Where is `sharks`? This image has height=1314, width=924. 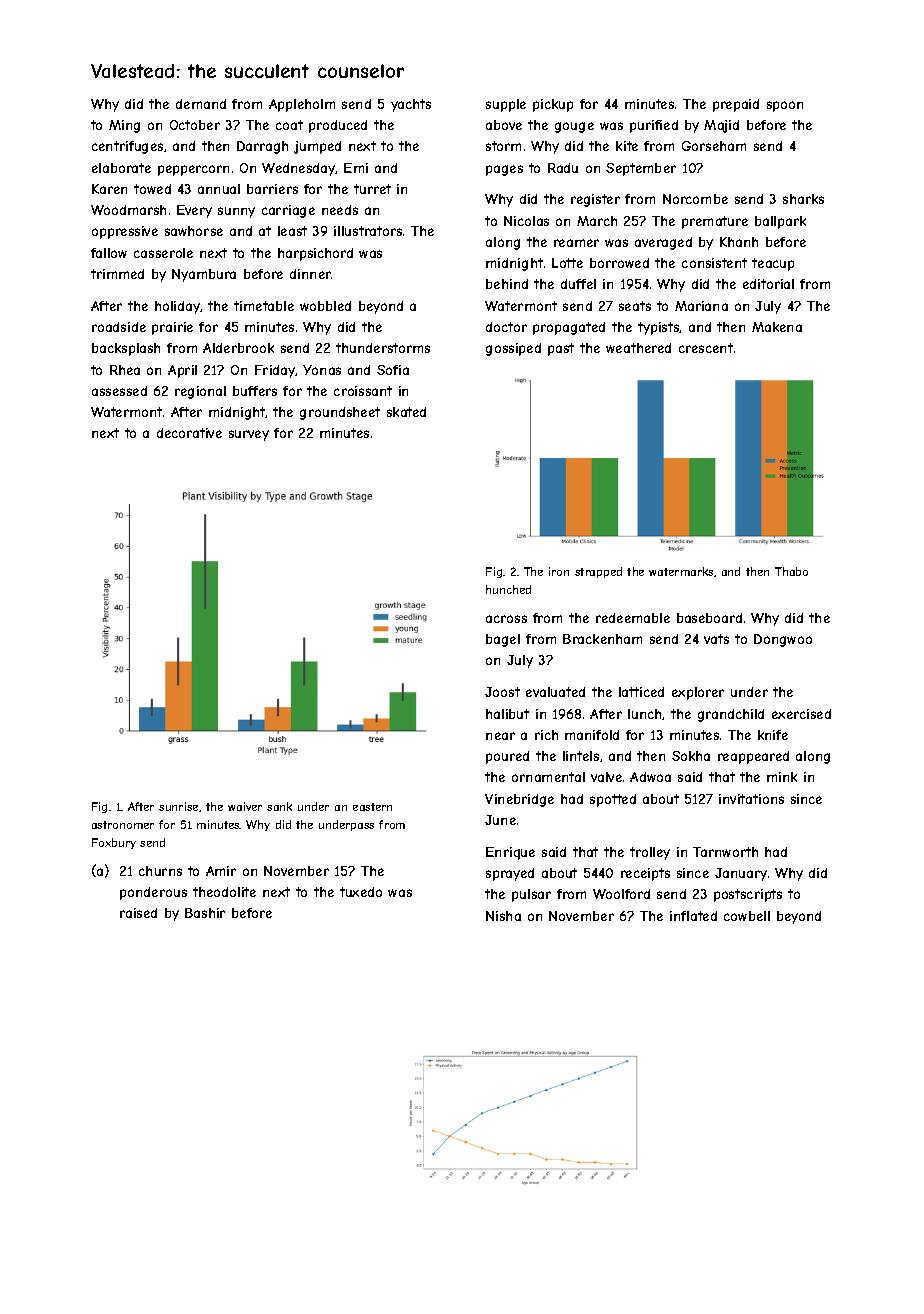
sharks is located at coordinates (803, 199).
